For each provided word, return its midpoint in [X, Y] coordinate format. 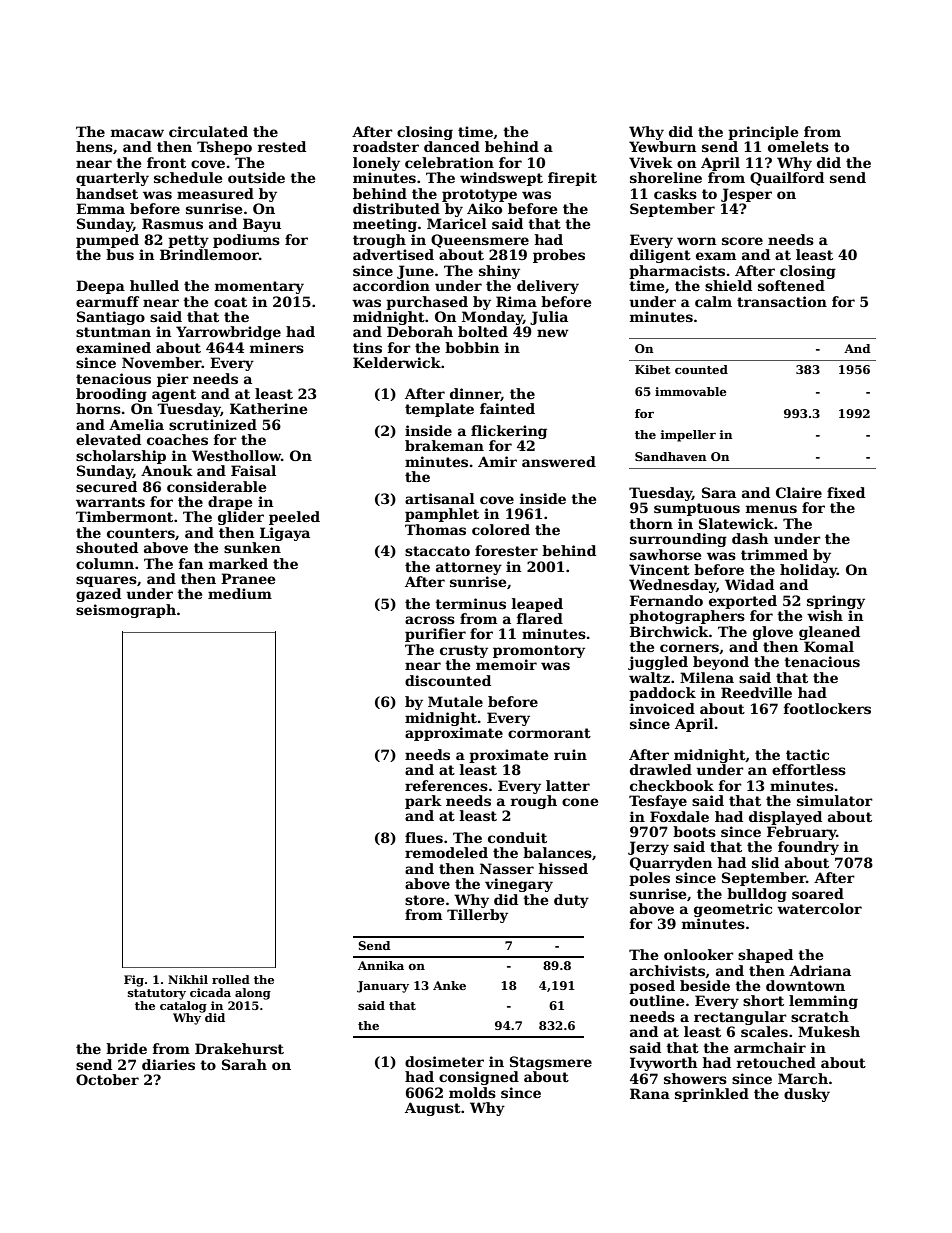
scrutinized [213, 424]
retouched [776, 1062]
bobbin [472, 347]
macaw [137, 133]
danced [452, 146]
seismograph [126, 611]
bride [126, 1048]
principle [763, 133]
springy [836, 602]
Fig [134, 981]
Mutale [455, 701]
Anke [449, 985]
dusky [807, 1095]
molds [472, 1092]
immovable [691, 391]
